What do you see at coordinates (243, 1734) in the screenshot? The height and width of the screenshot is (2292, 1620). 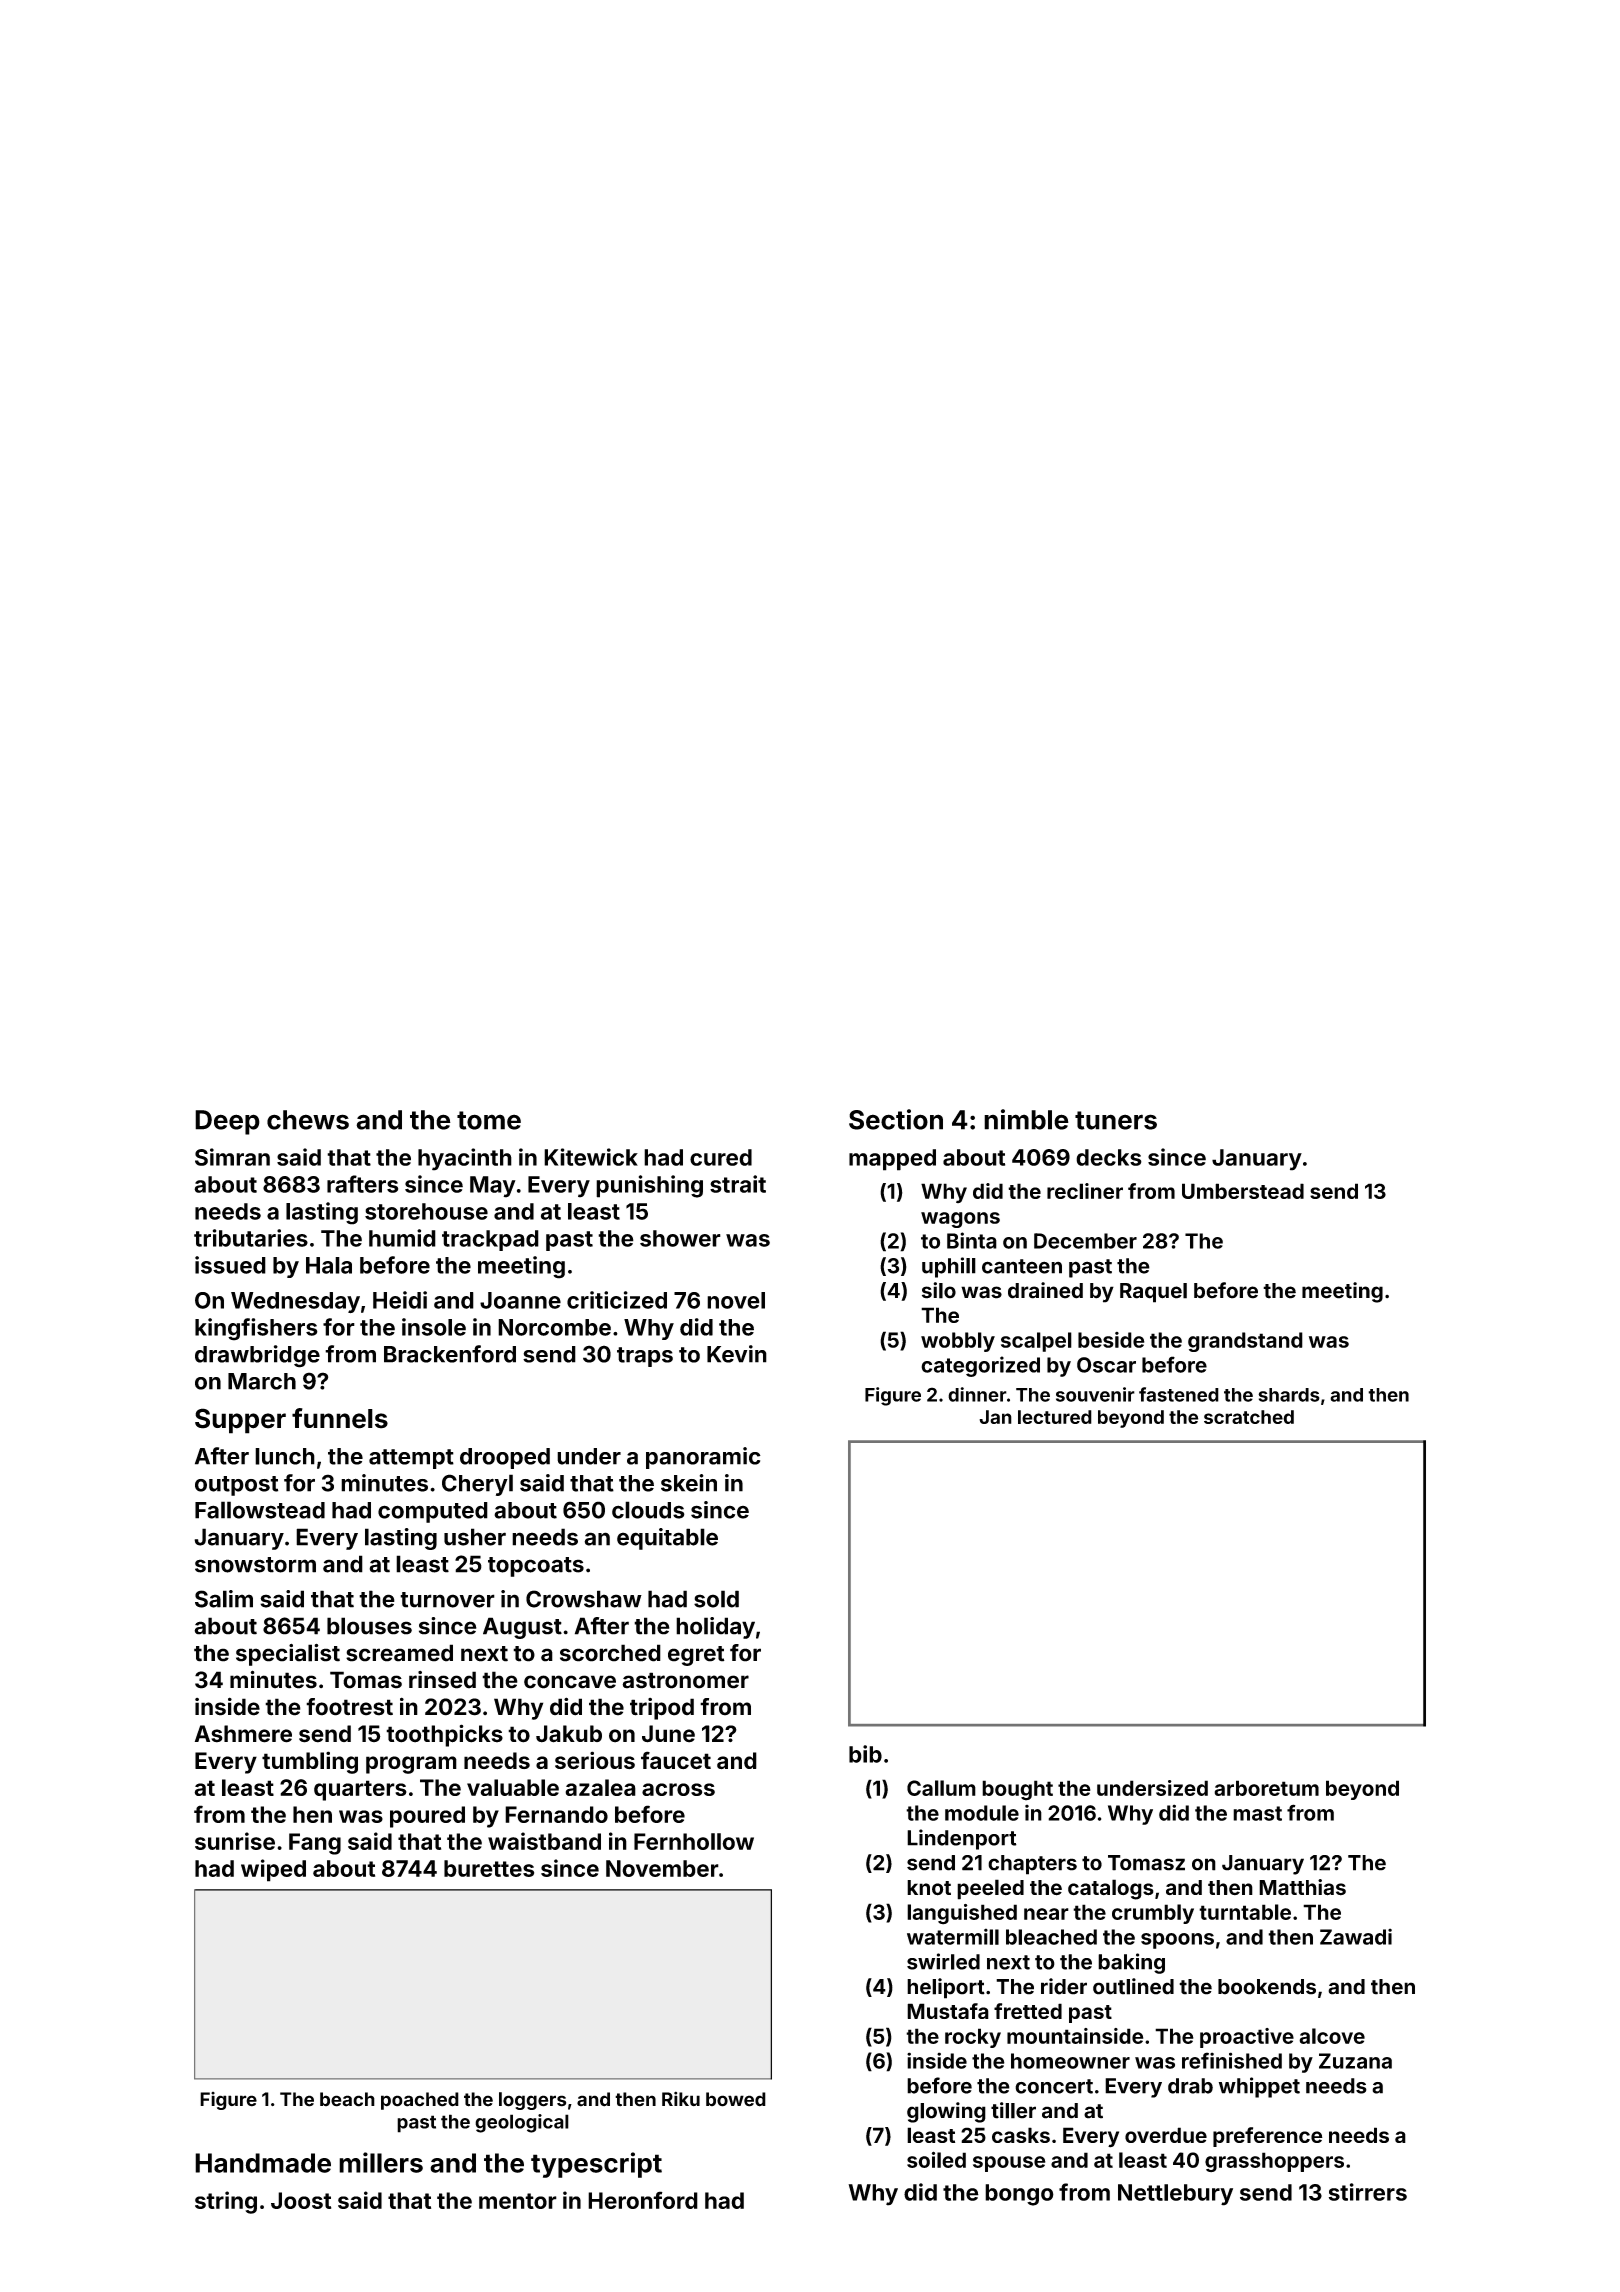 I see `Ashmere` at bounding box center [243, 1734].
